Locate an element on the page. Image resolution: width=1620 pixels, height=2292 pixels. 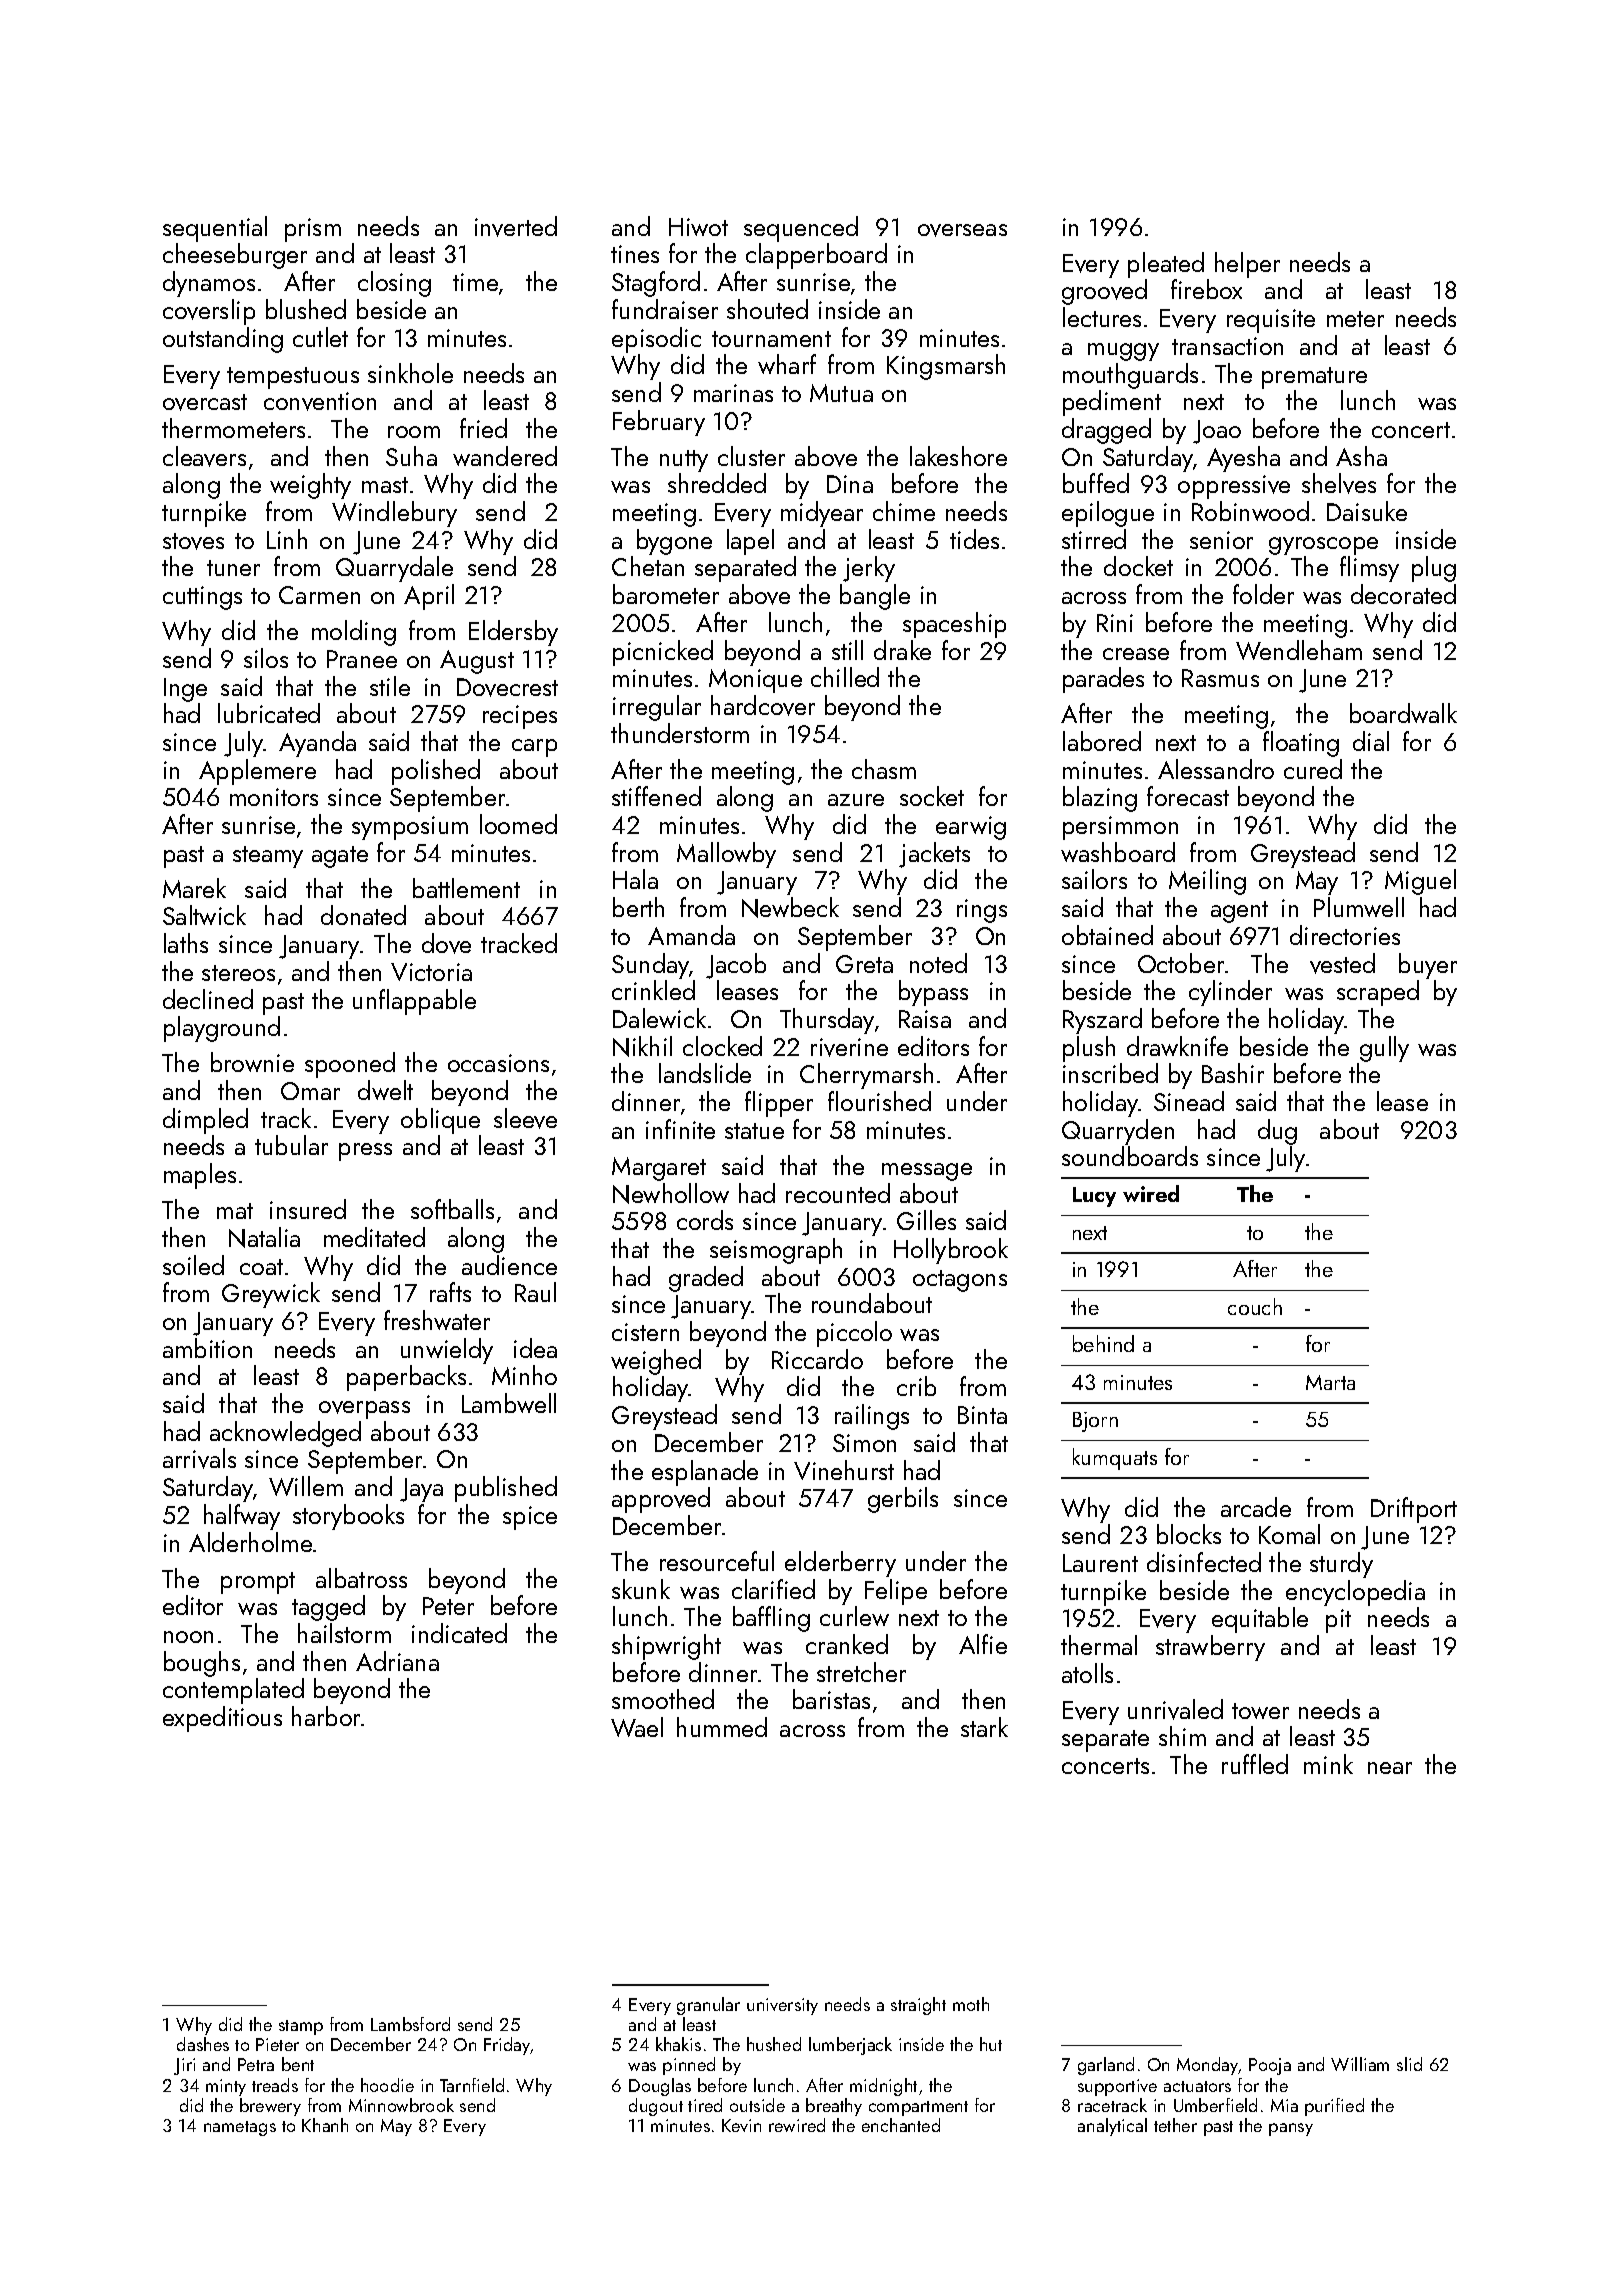
Riccardo is located at coordinates (817, 1359).
